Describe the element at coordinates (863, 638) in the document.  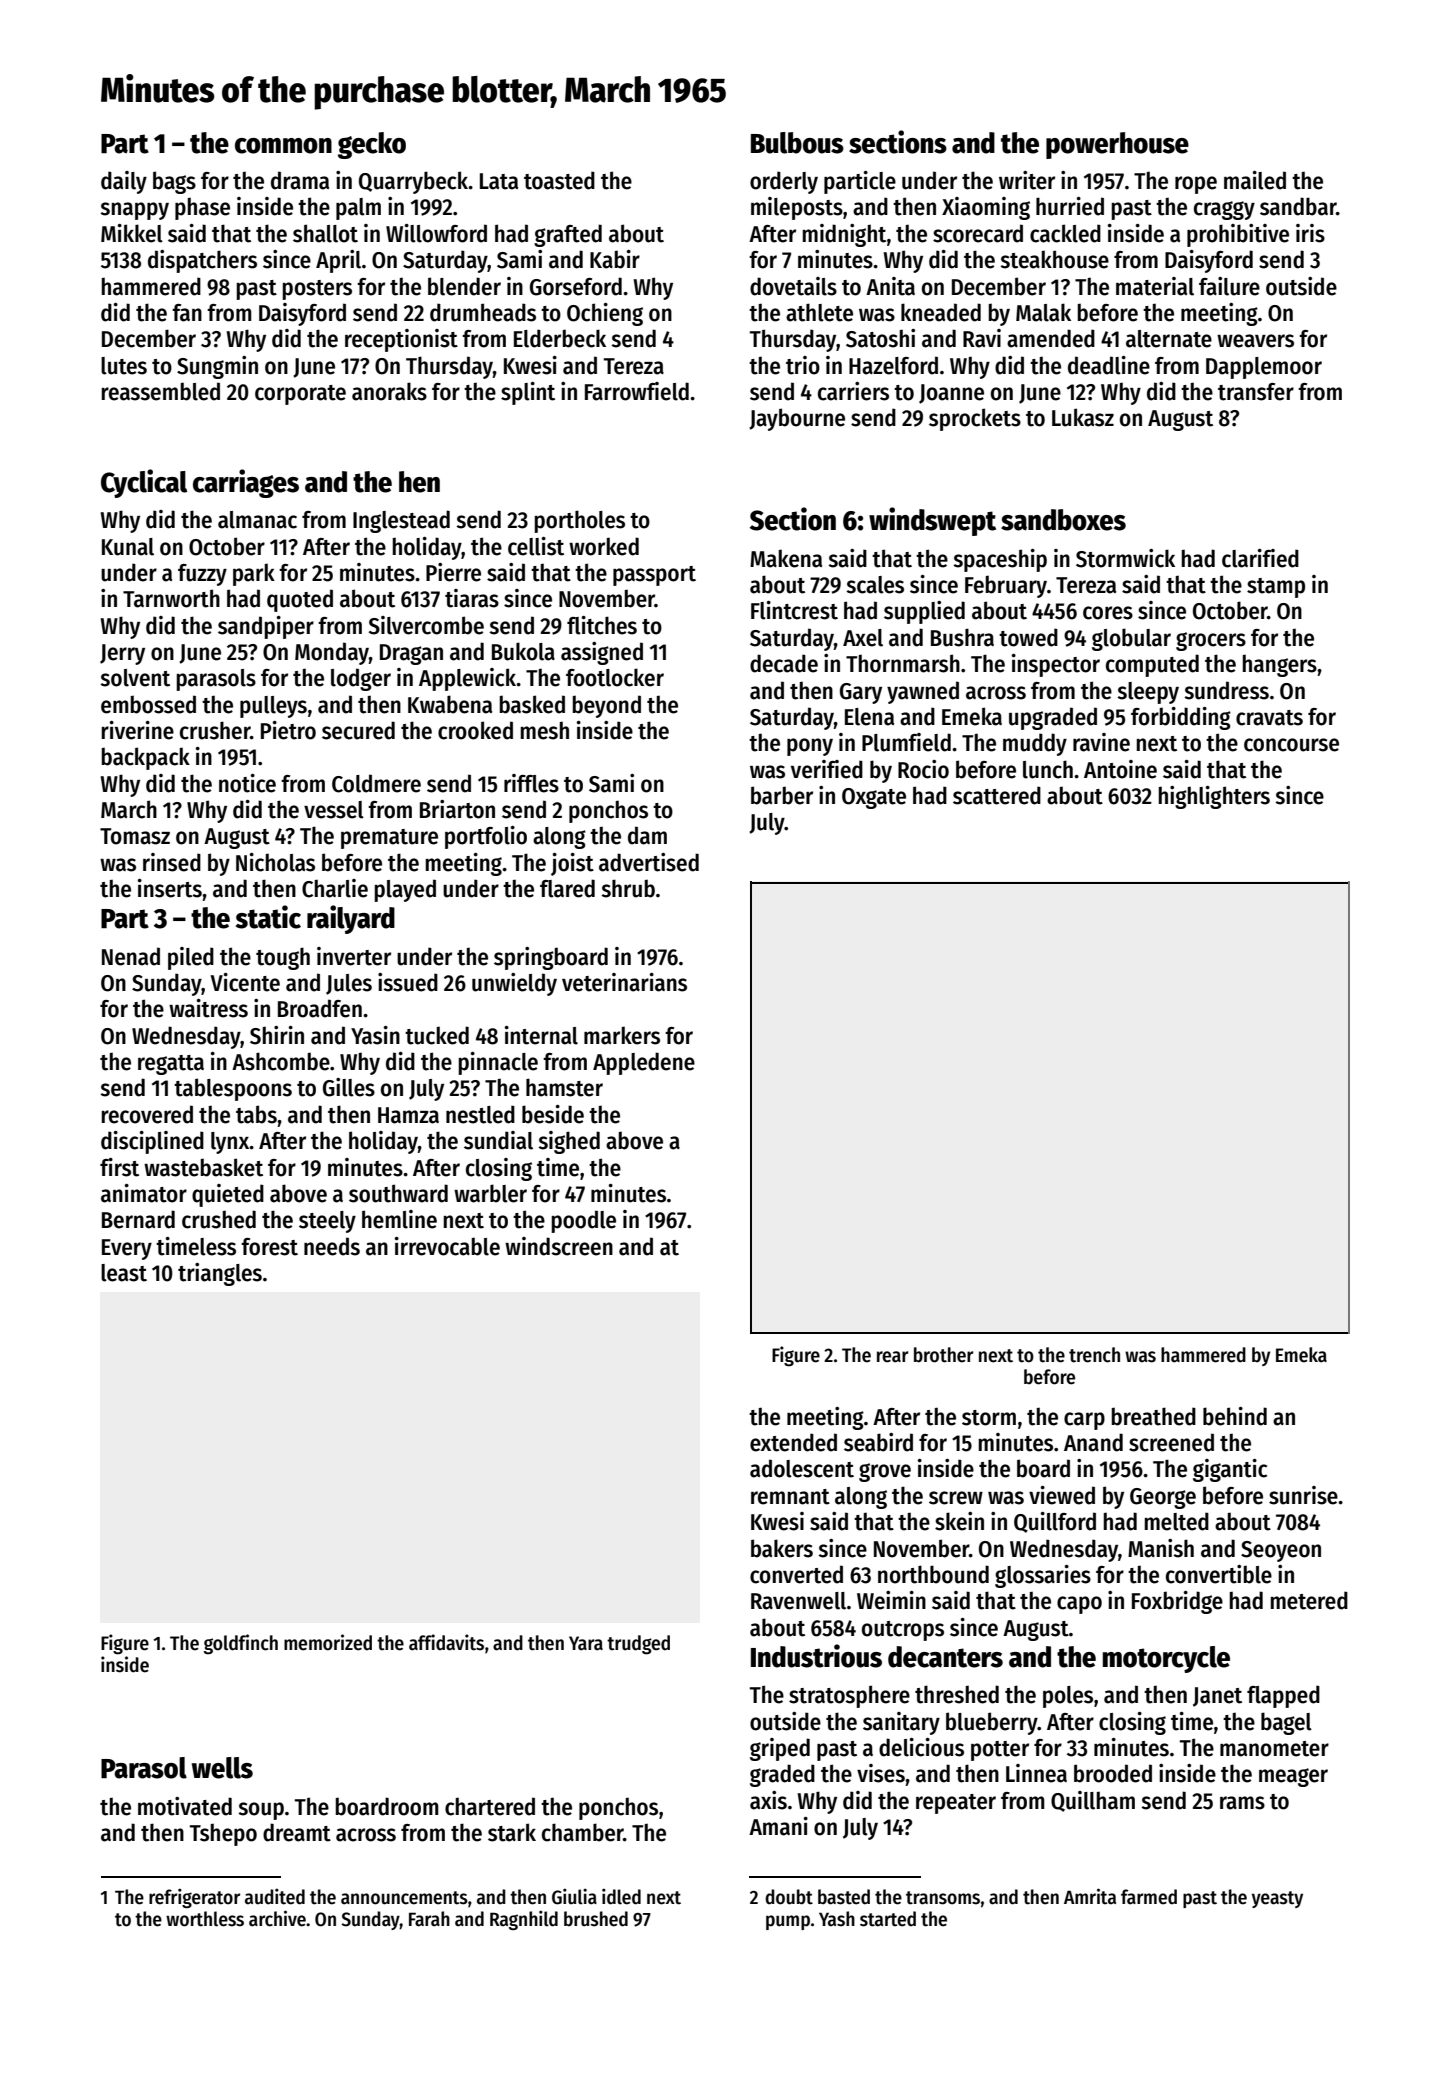
I see `Axel` at that location.
